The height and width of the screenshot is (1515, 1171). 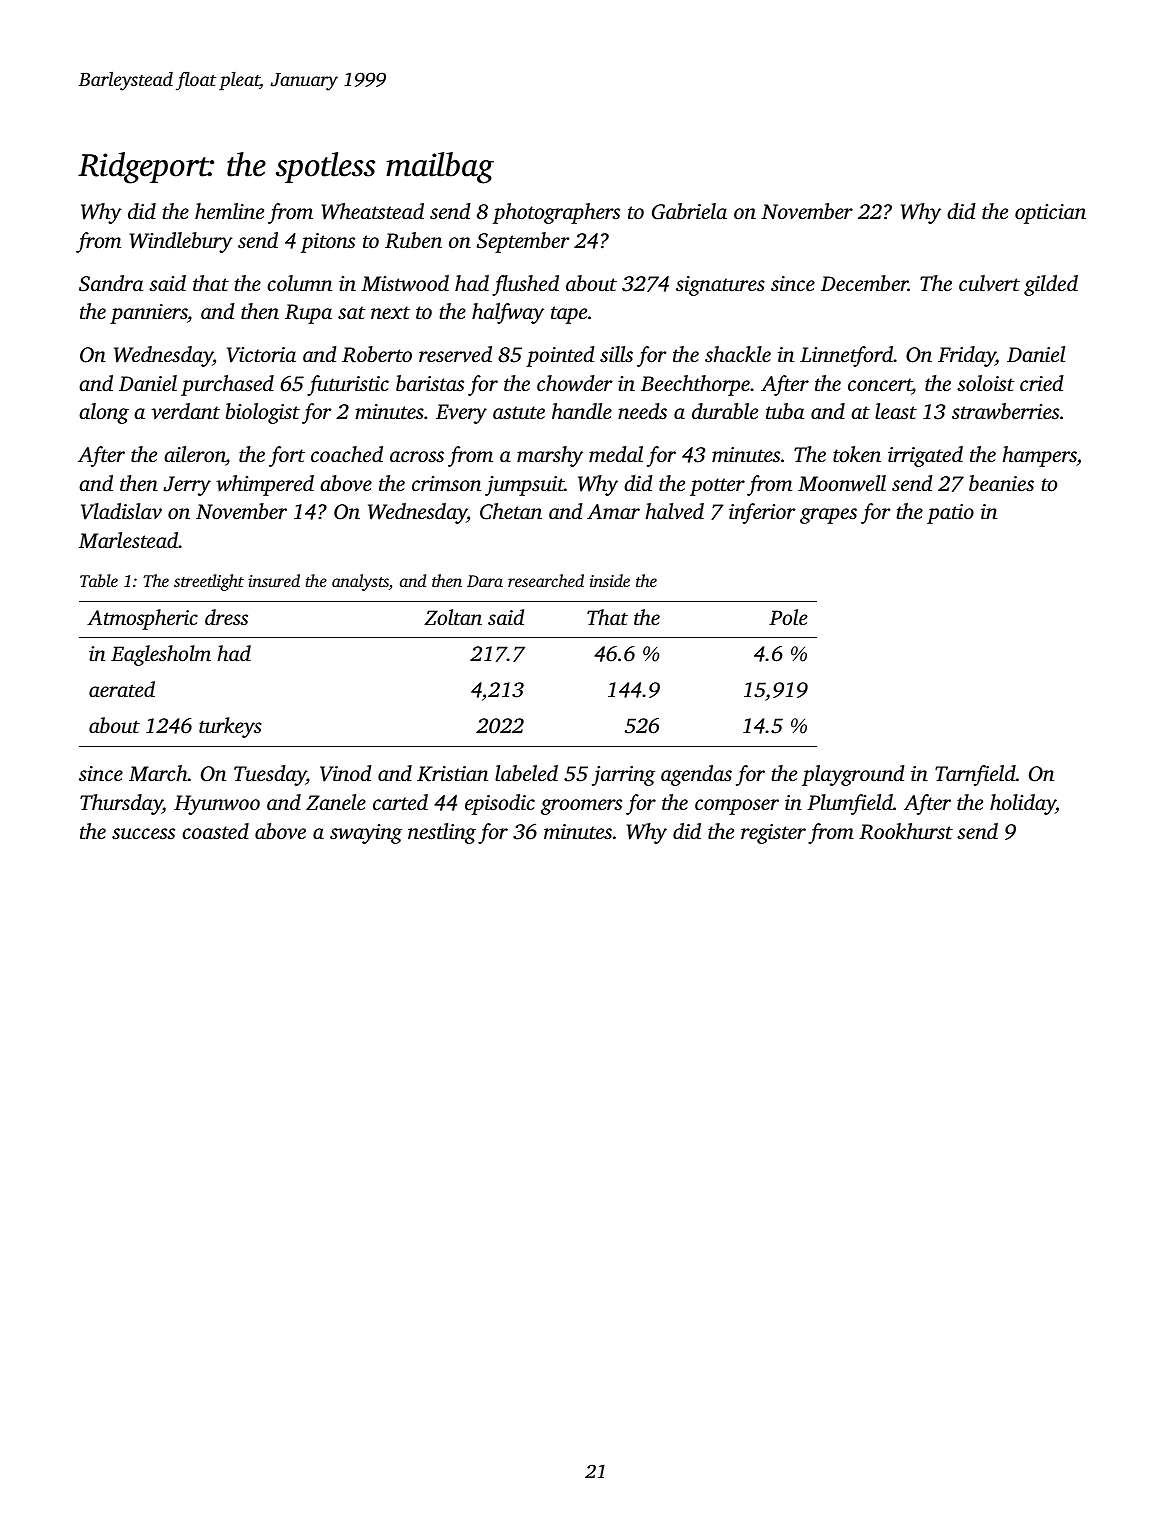 I want to click on agendas, so click(x=696, y=775).
